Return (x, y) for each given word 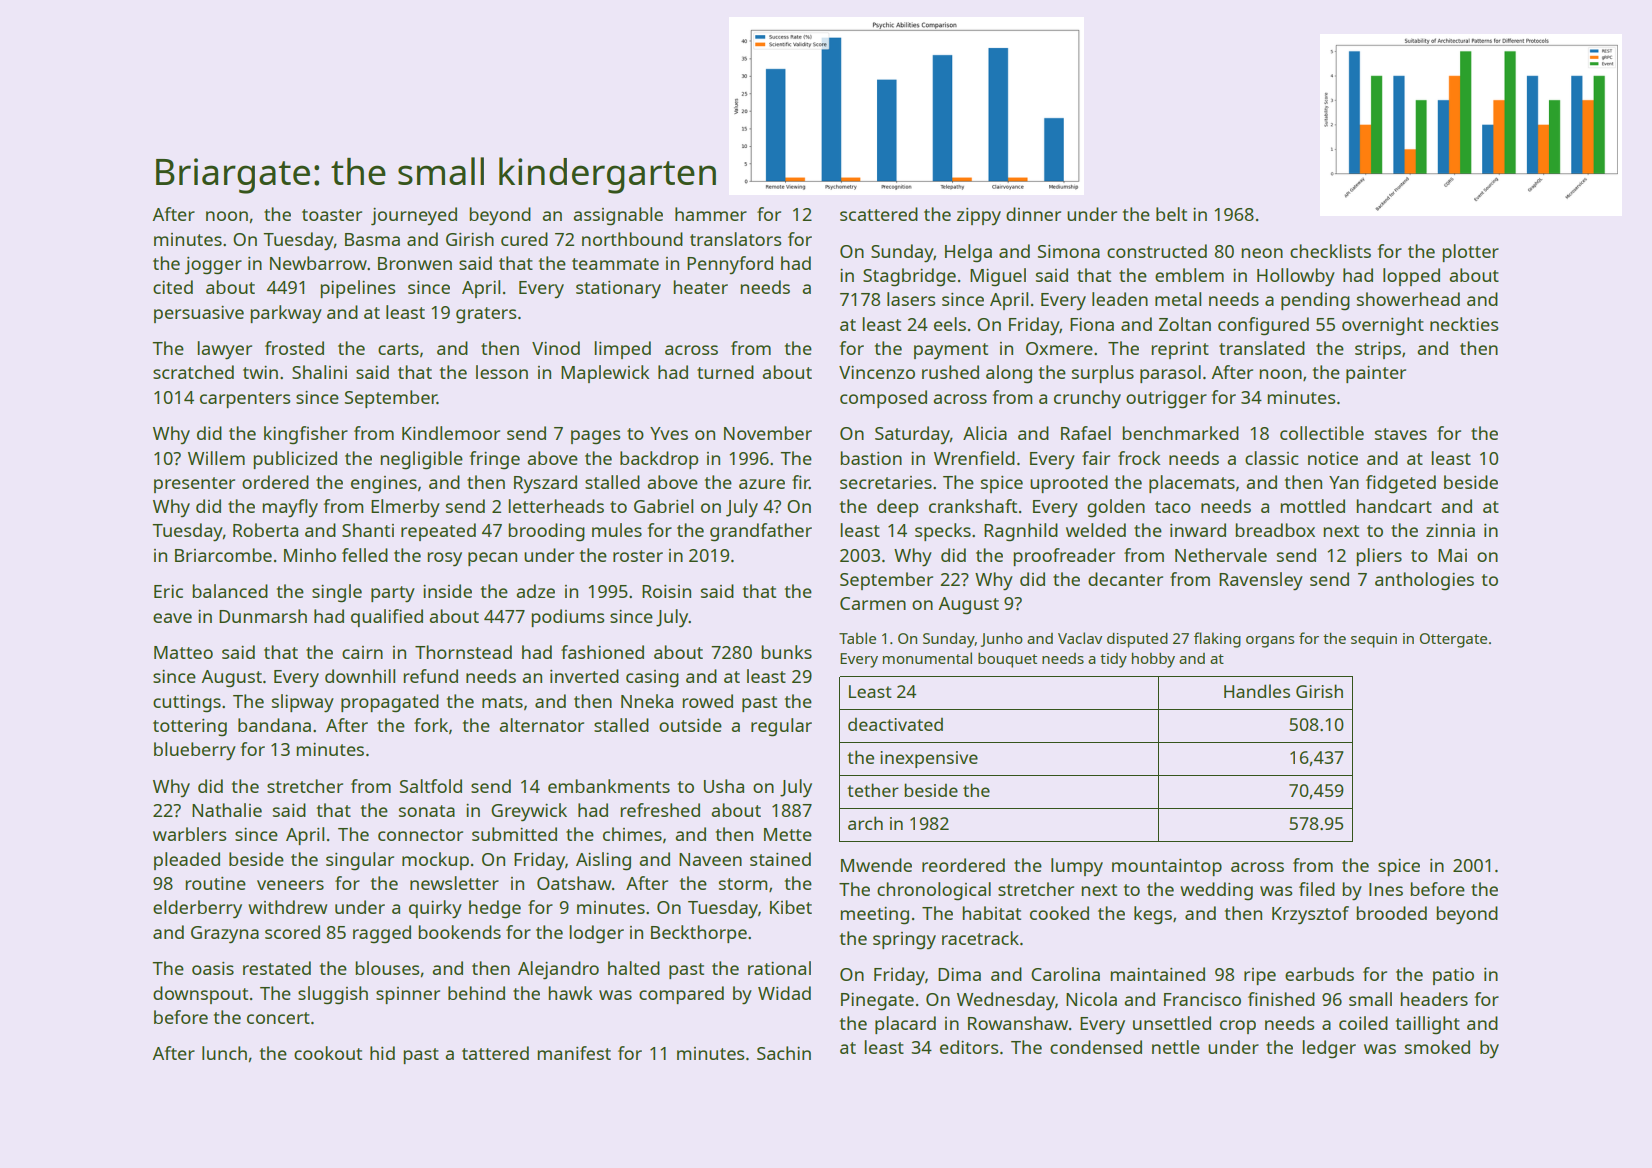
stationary (618, 289)
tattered (495, 1053)
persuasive (199, 314)
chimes (632, 834)
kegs (1153, 915)
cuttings (187, 704)
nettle (1176, 1047)
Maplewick (605, 374)
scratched (193, 372)
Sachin (784, 1053)
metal (1178, 299)
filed (1317, 889)
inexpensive (929, 759)
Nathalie (227, 810)
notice (1333, 458)
